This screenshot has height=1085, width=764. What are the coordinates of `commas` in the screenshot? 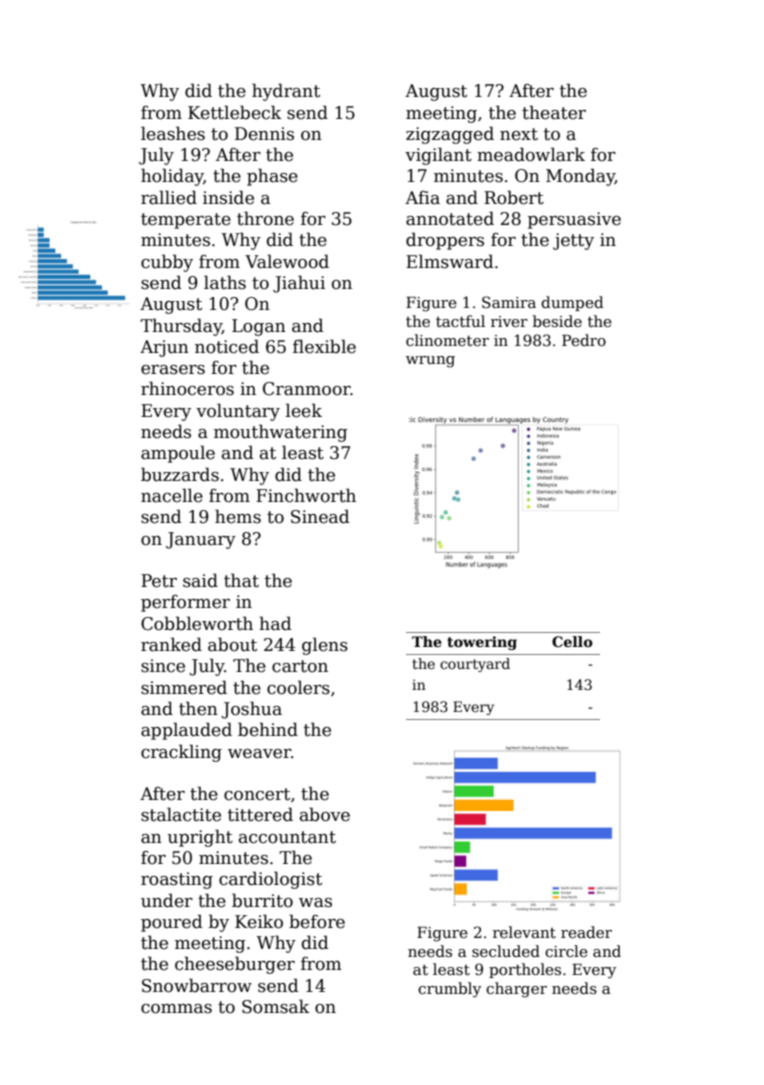 It's located at (176, 1009).
